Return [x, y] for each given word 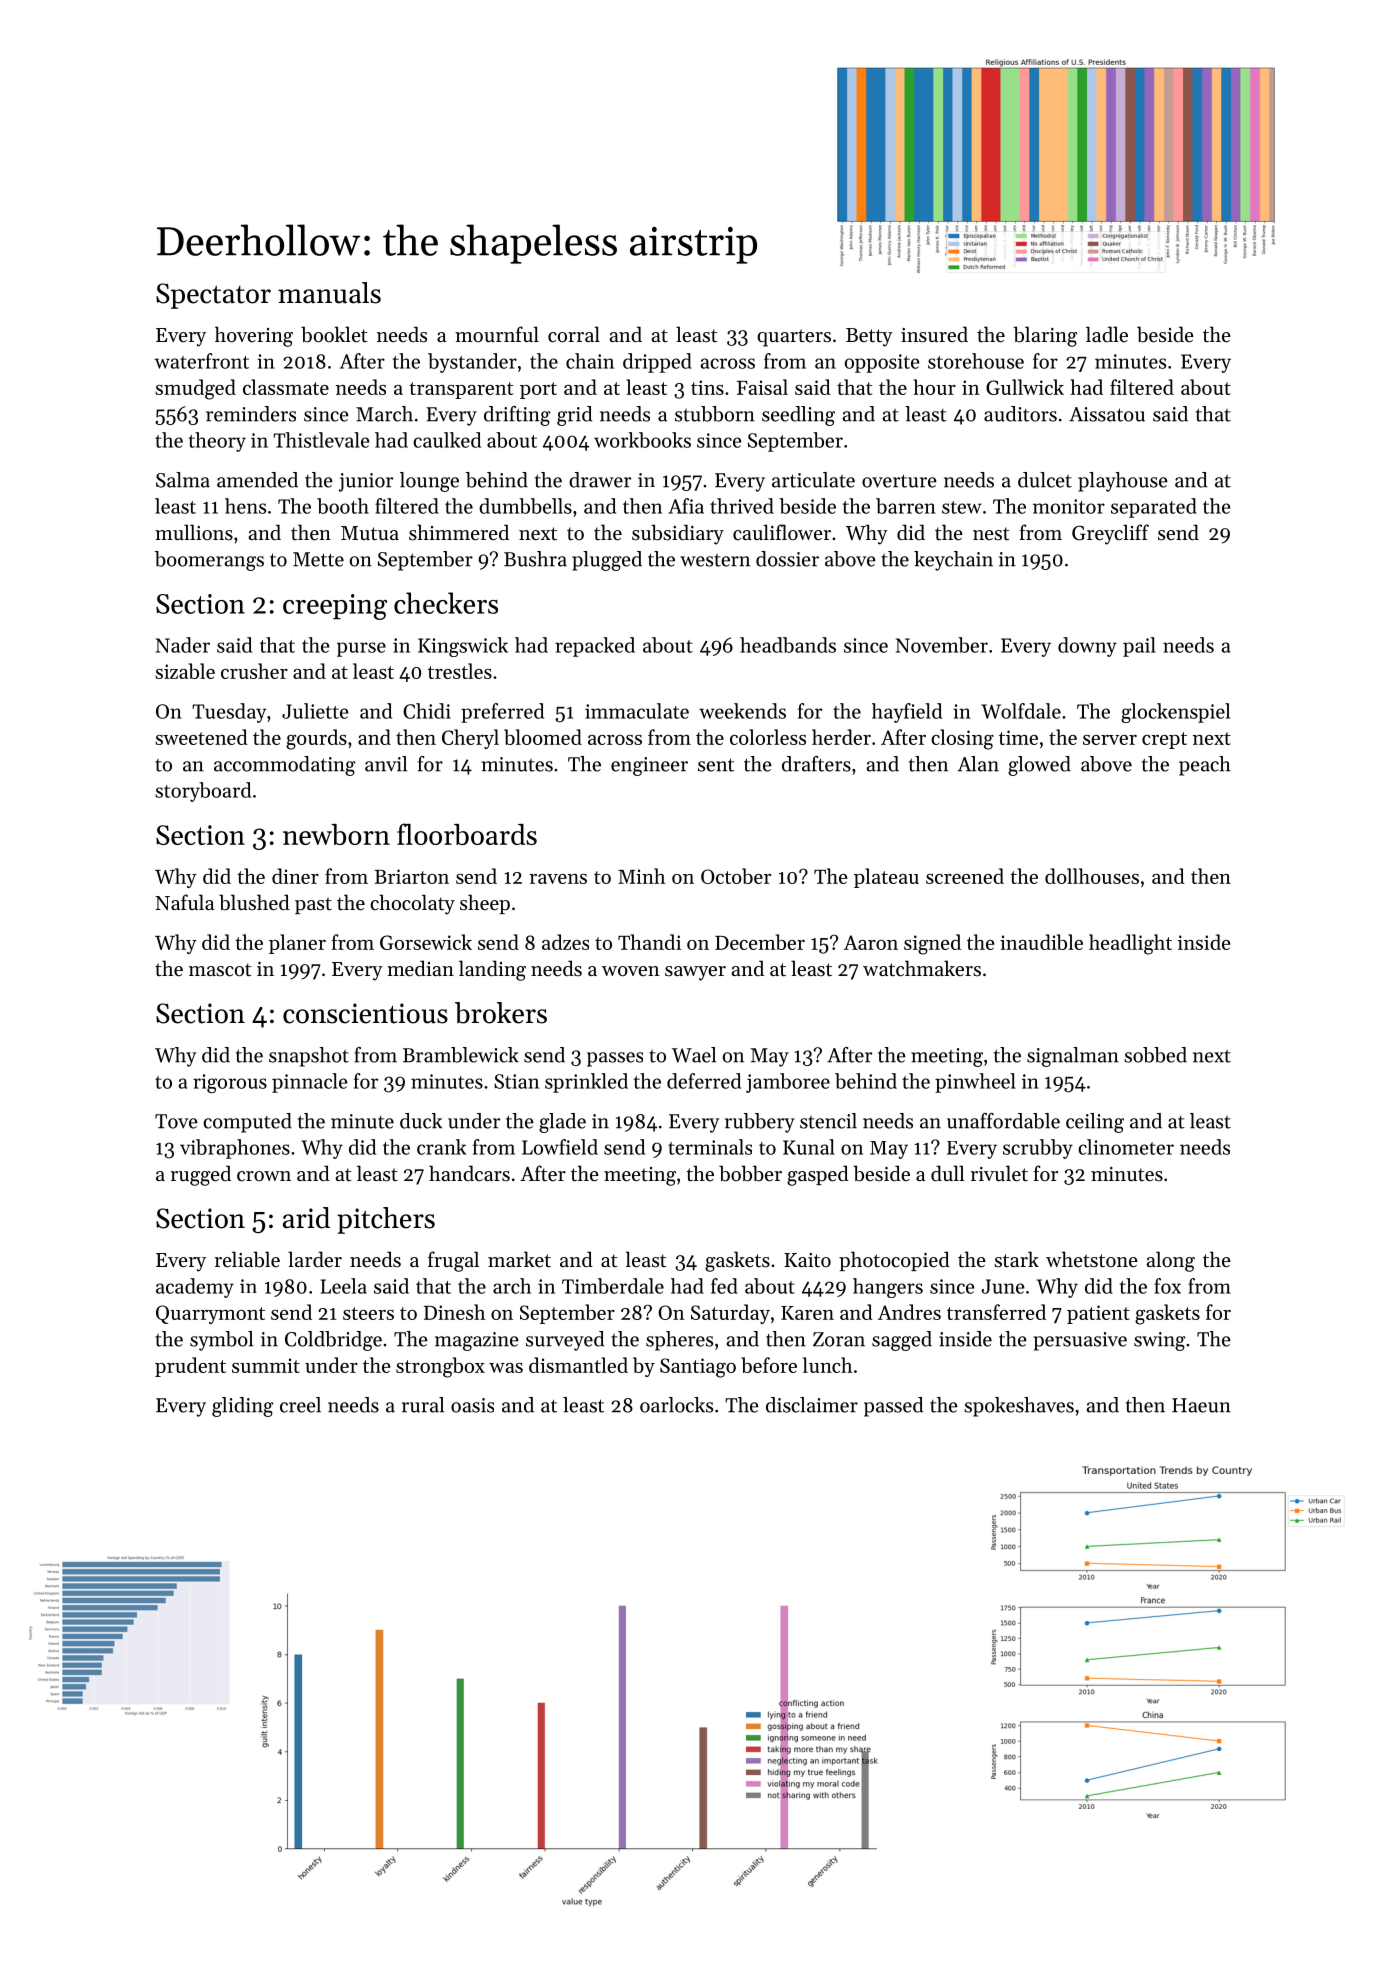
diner [295, 876]
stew [962, 507]
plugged [607, 561]
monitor [1069, 506]
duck [421, 1121]
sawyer [695, 973]
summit [266, 1365]
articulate [813, 480]
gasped [818, 1175]
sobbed [1155, 1055]
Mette [318, 559]
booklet [334, 334]
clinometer [1126, 1147]
